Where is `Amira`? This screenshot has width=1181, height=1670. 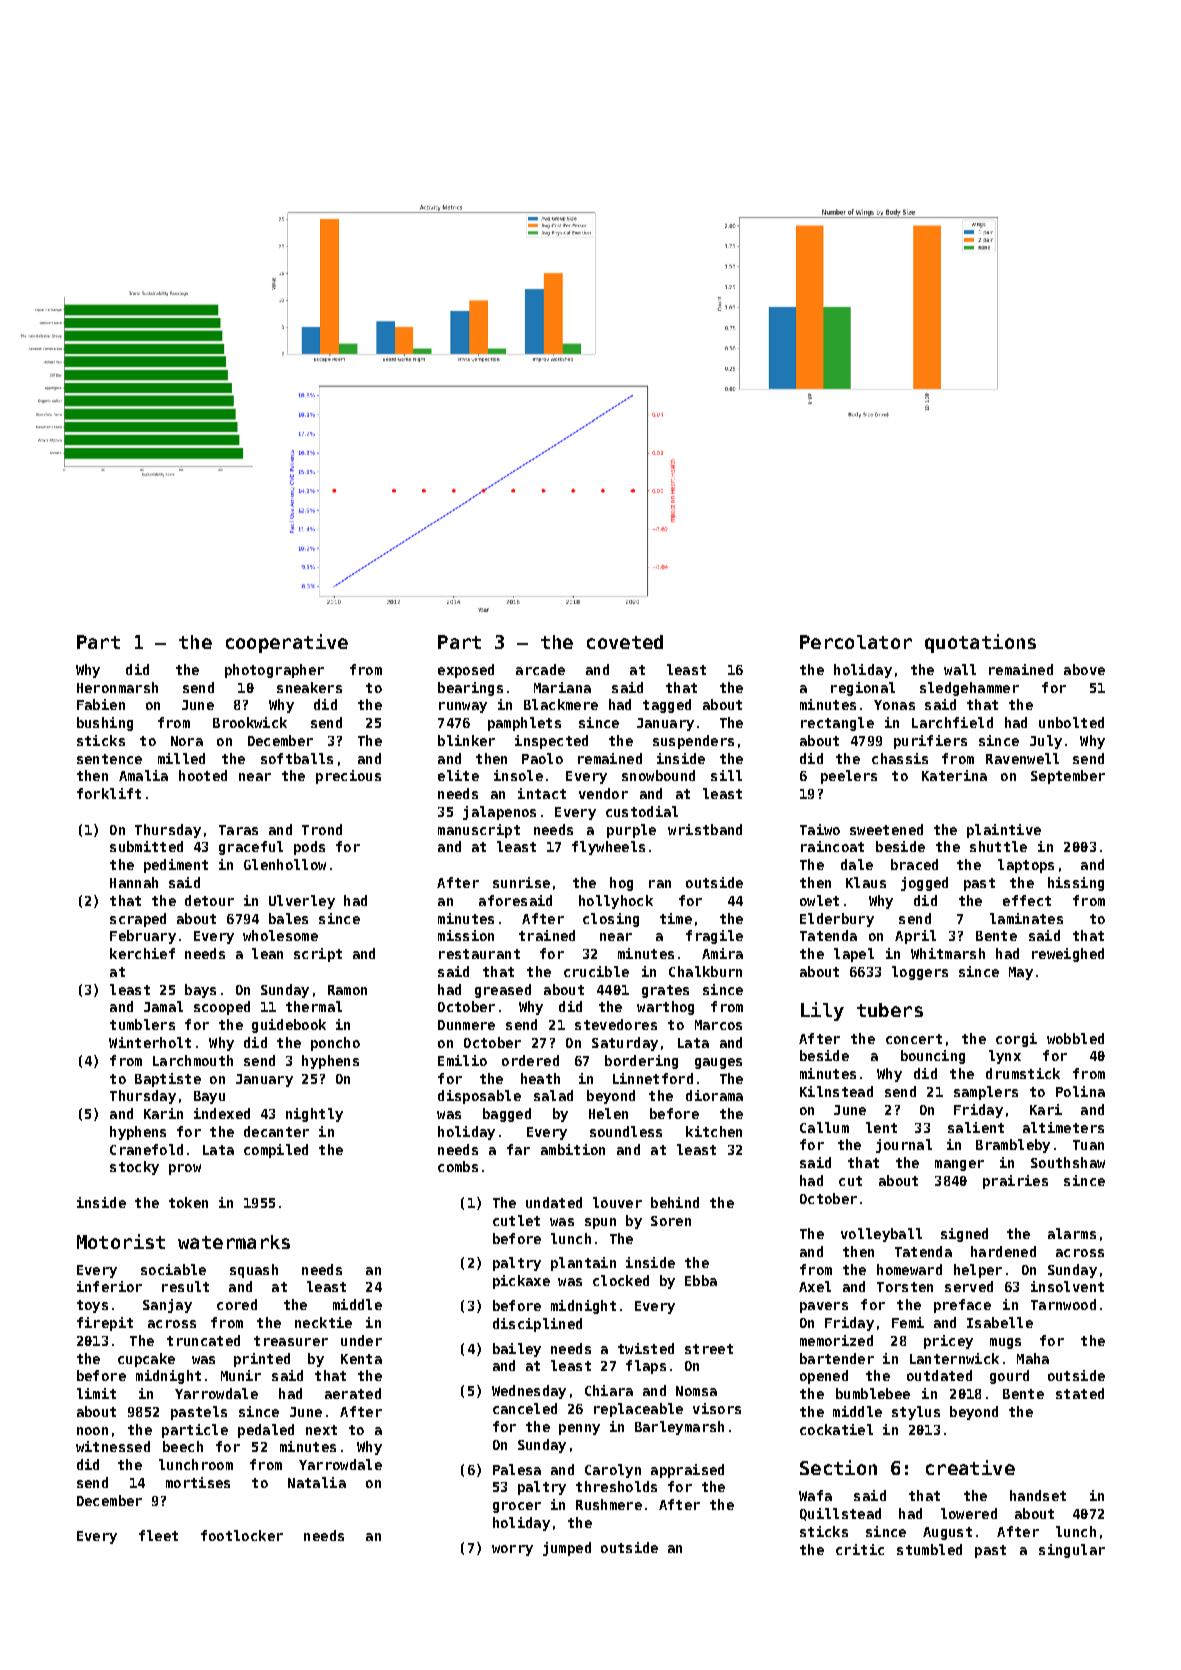 Amira is located at coordinates (722, 953).
